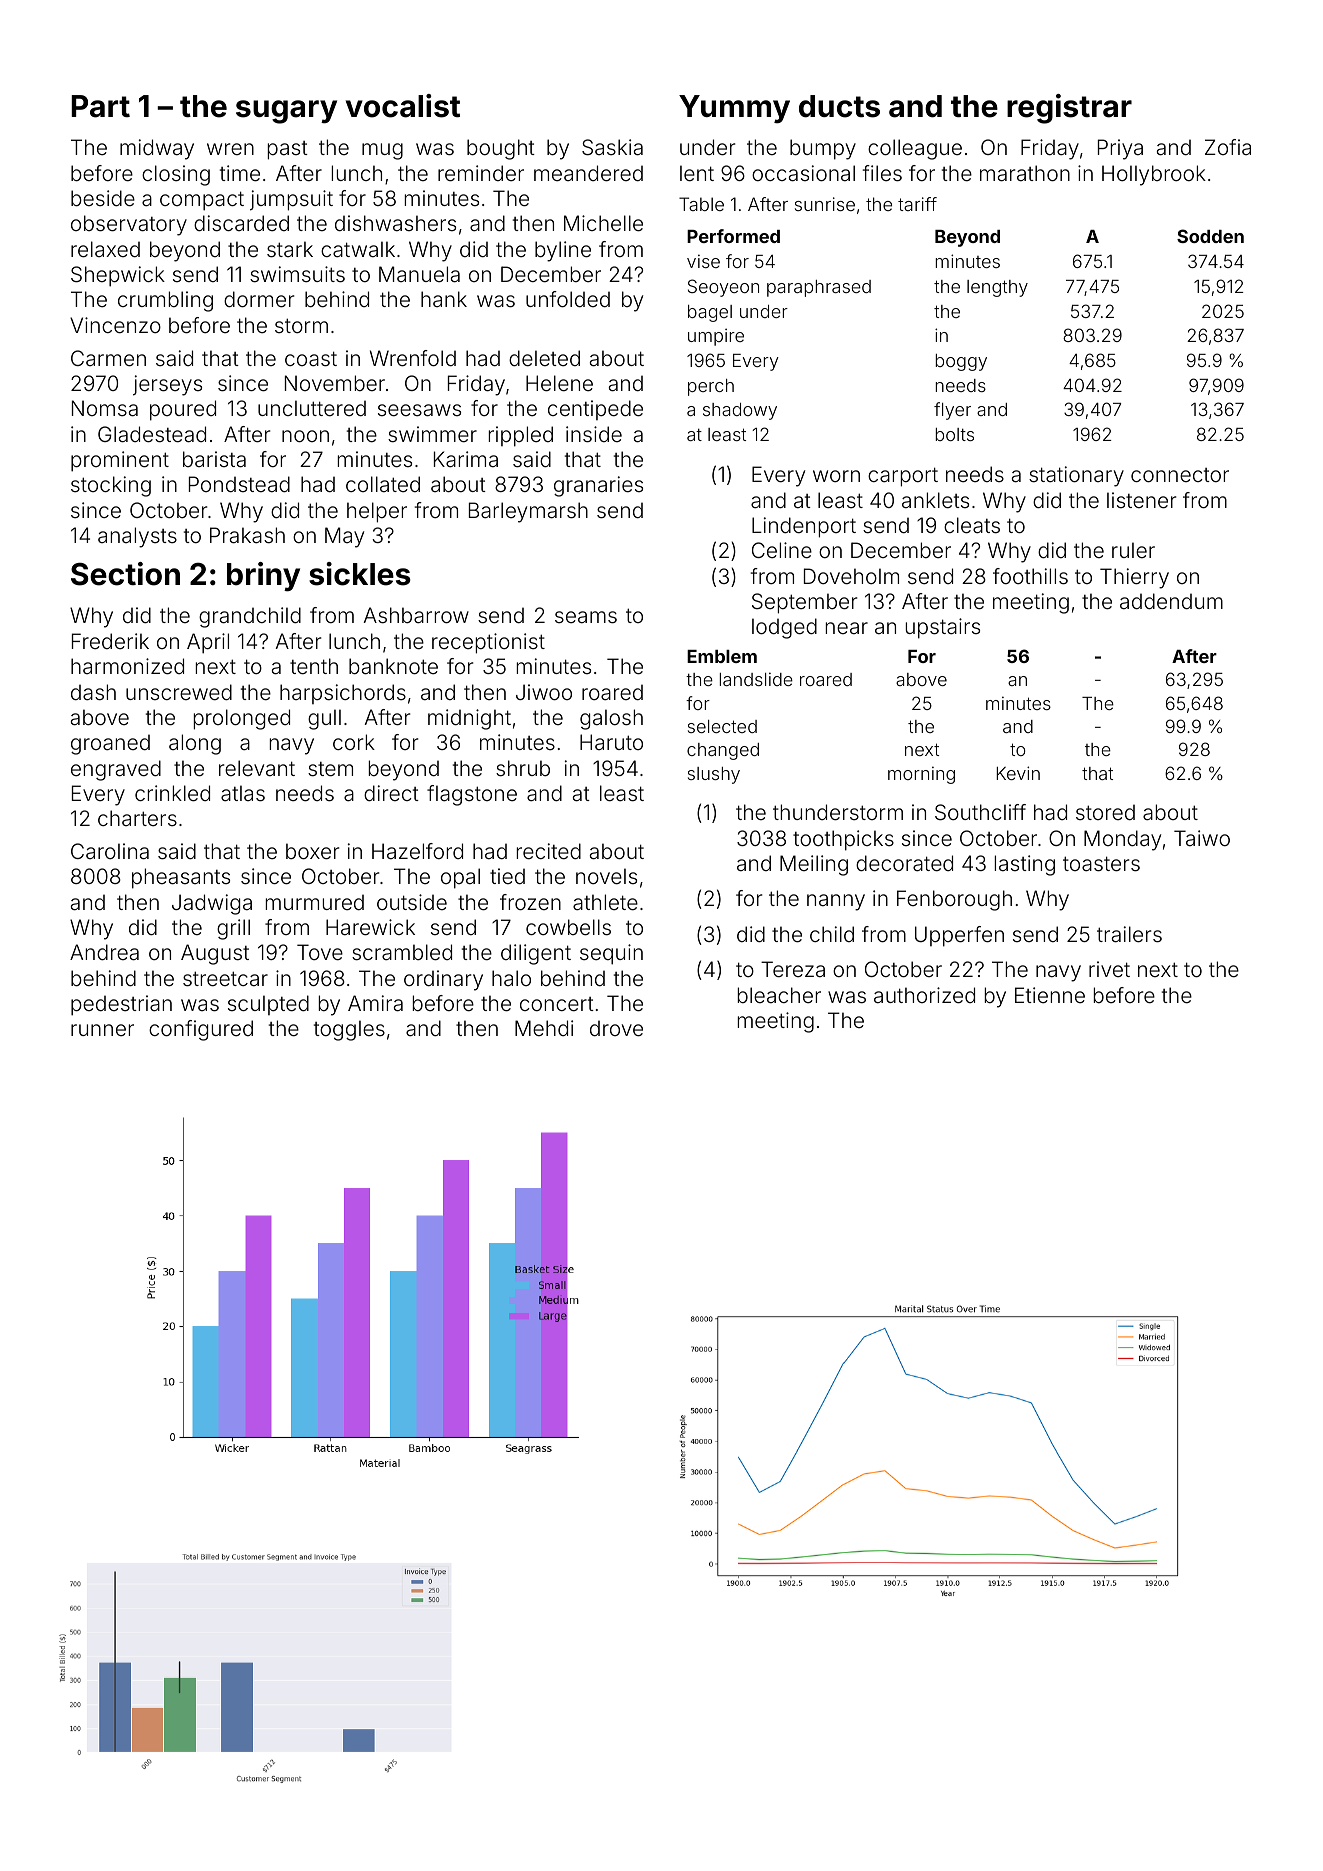 The width and height of the page is (1323, 1871). I want to click on Frederik, so click(110, 641).
